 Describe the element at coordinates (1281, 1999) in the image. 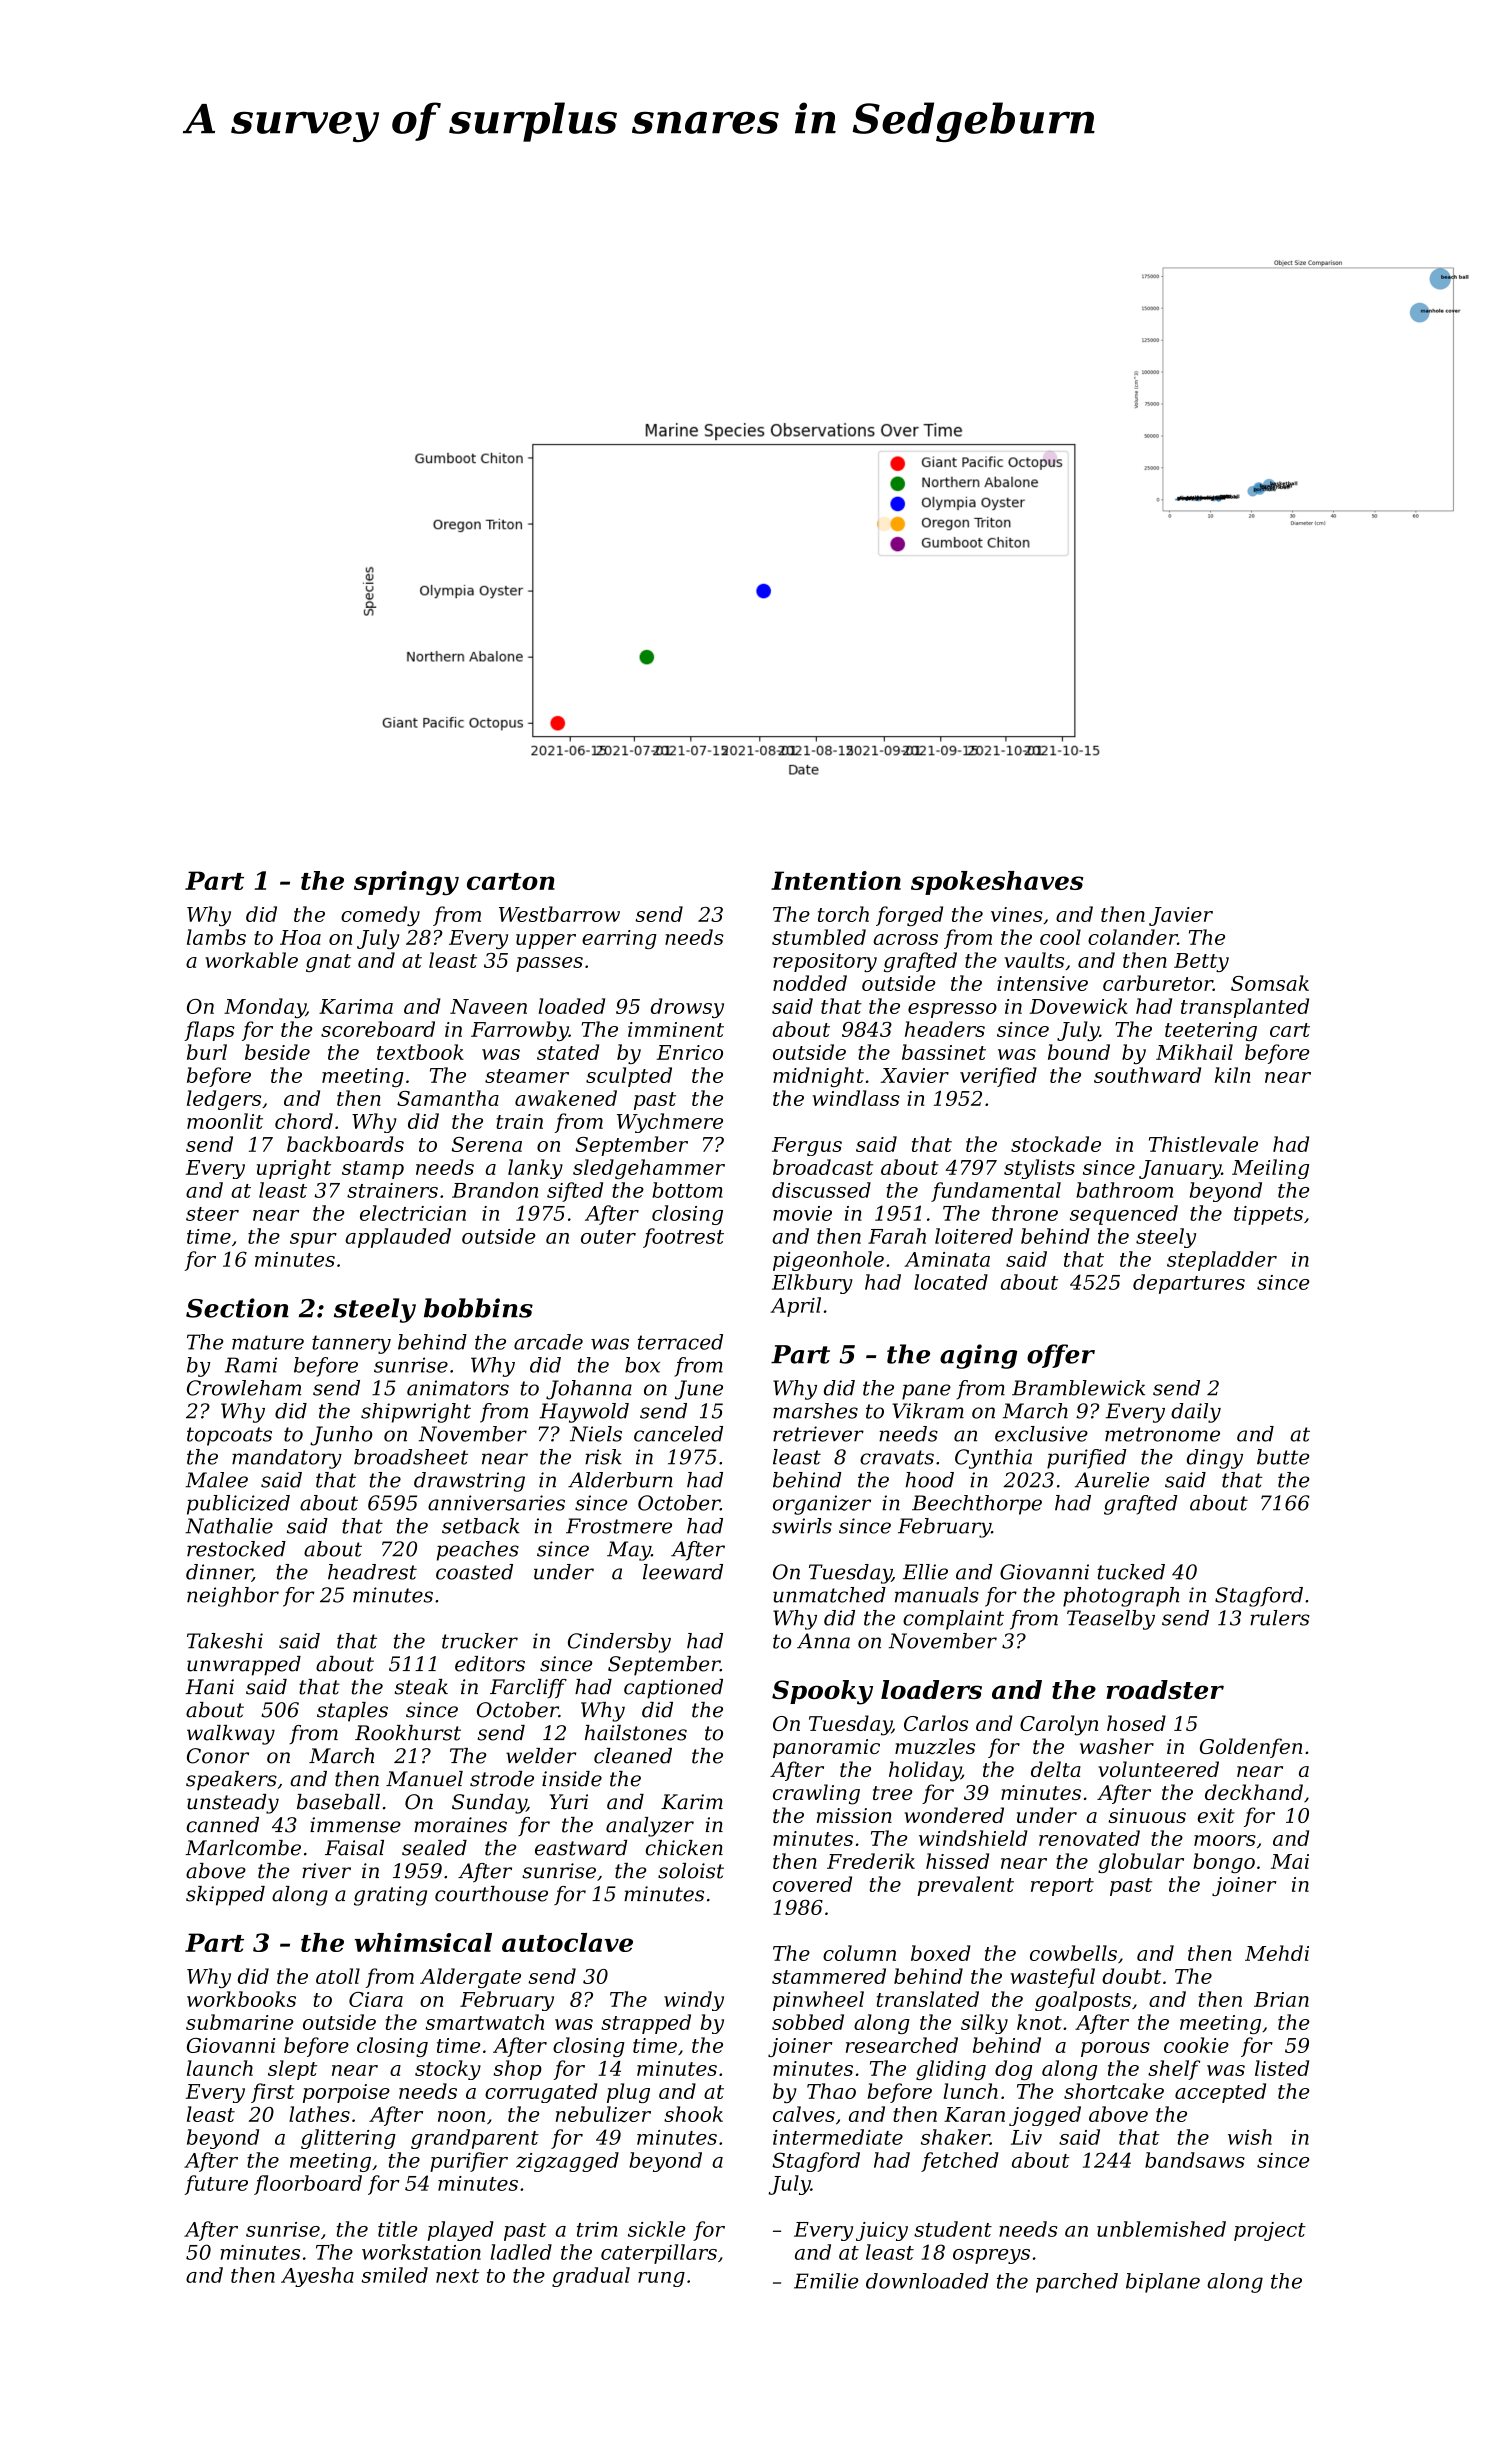

I see `Brian` at that location.
